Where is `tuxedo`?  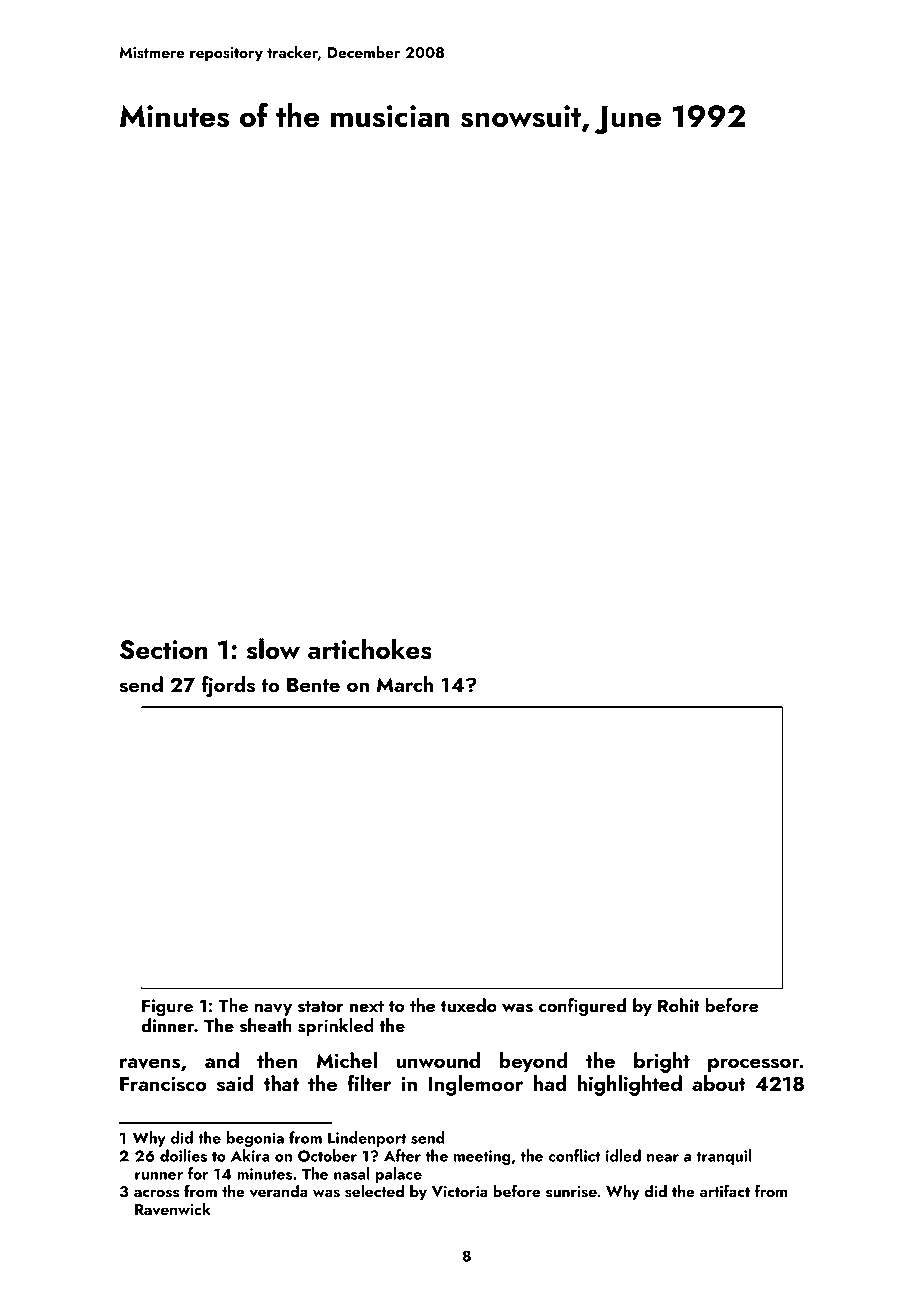 tuxedo is located at coordinates (469, 1005).
